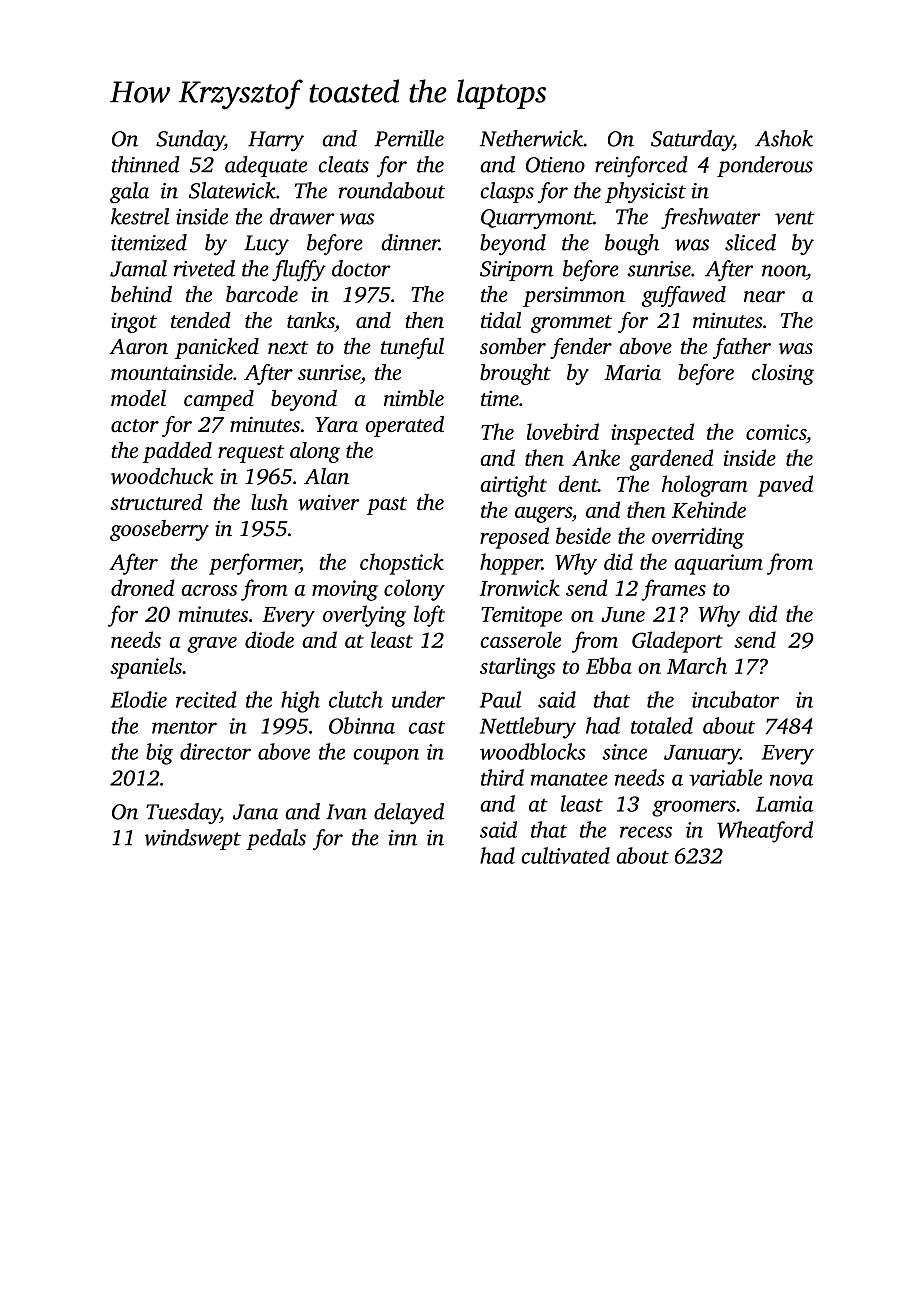 This screenshot has width=924, height=1311. What do you see at coordinates (254, 564) in the screenshot?
I see `performer` at bounding box center [254, 564].
